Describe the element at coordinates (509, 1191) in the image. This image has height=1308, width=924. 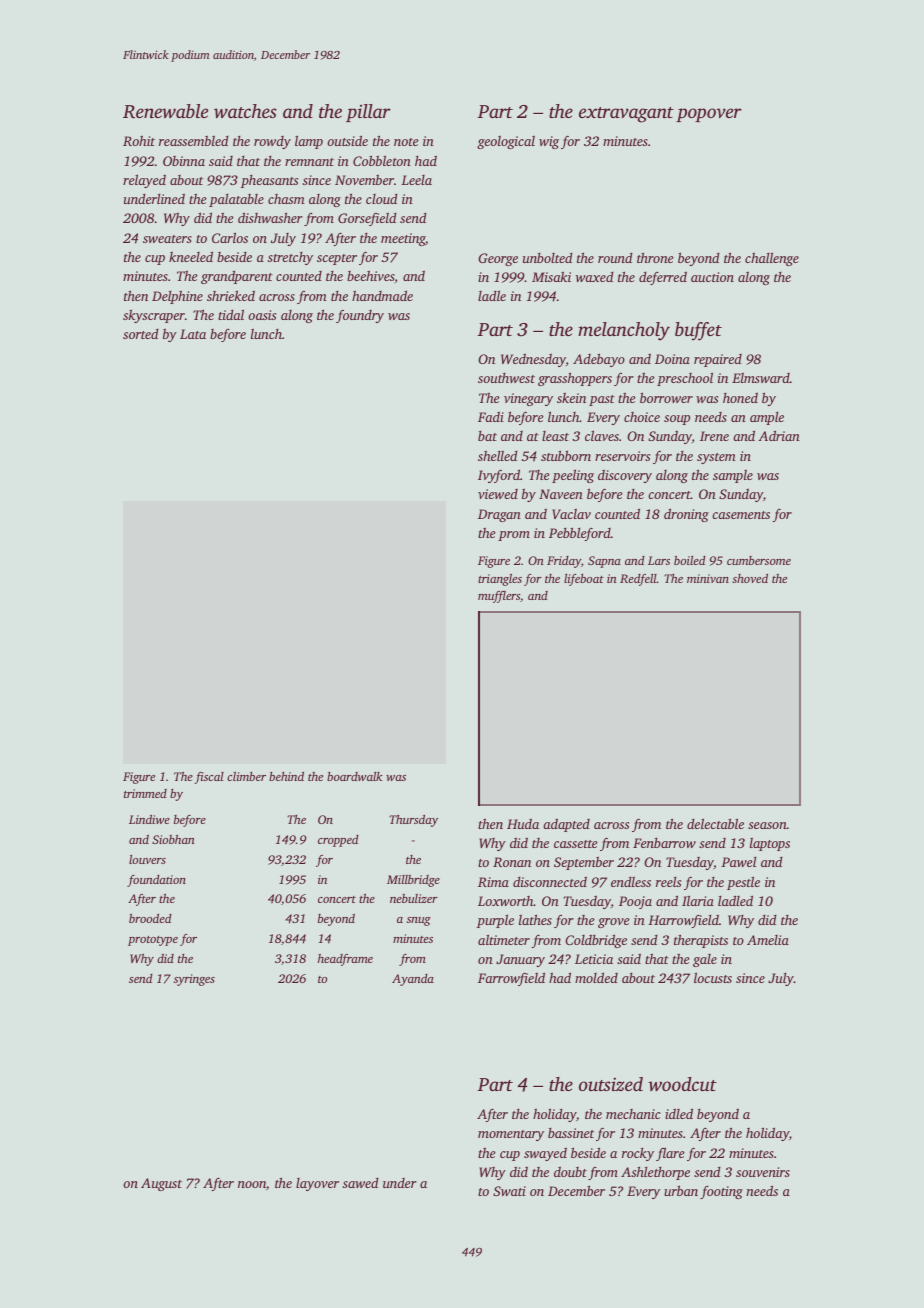
I see `Swati` at that location.
